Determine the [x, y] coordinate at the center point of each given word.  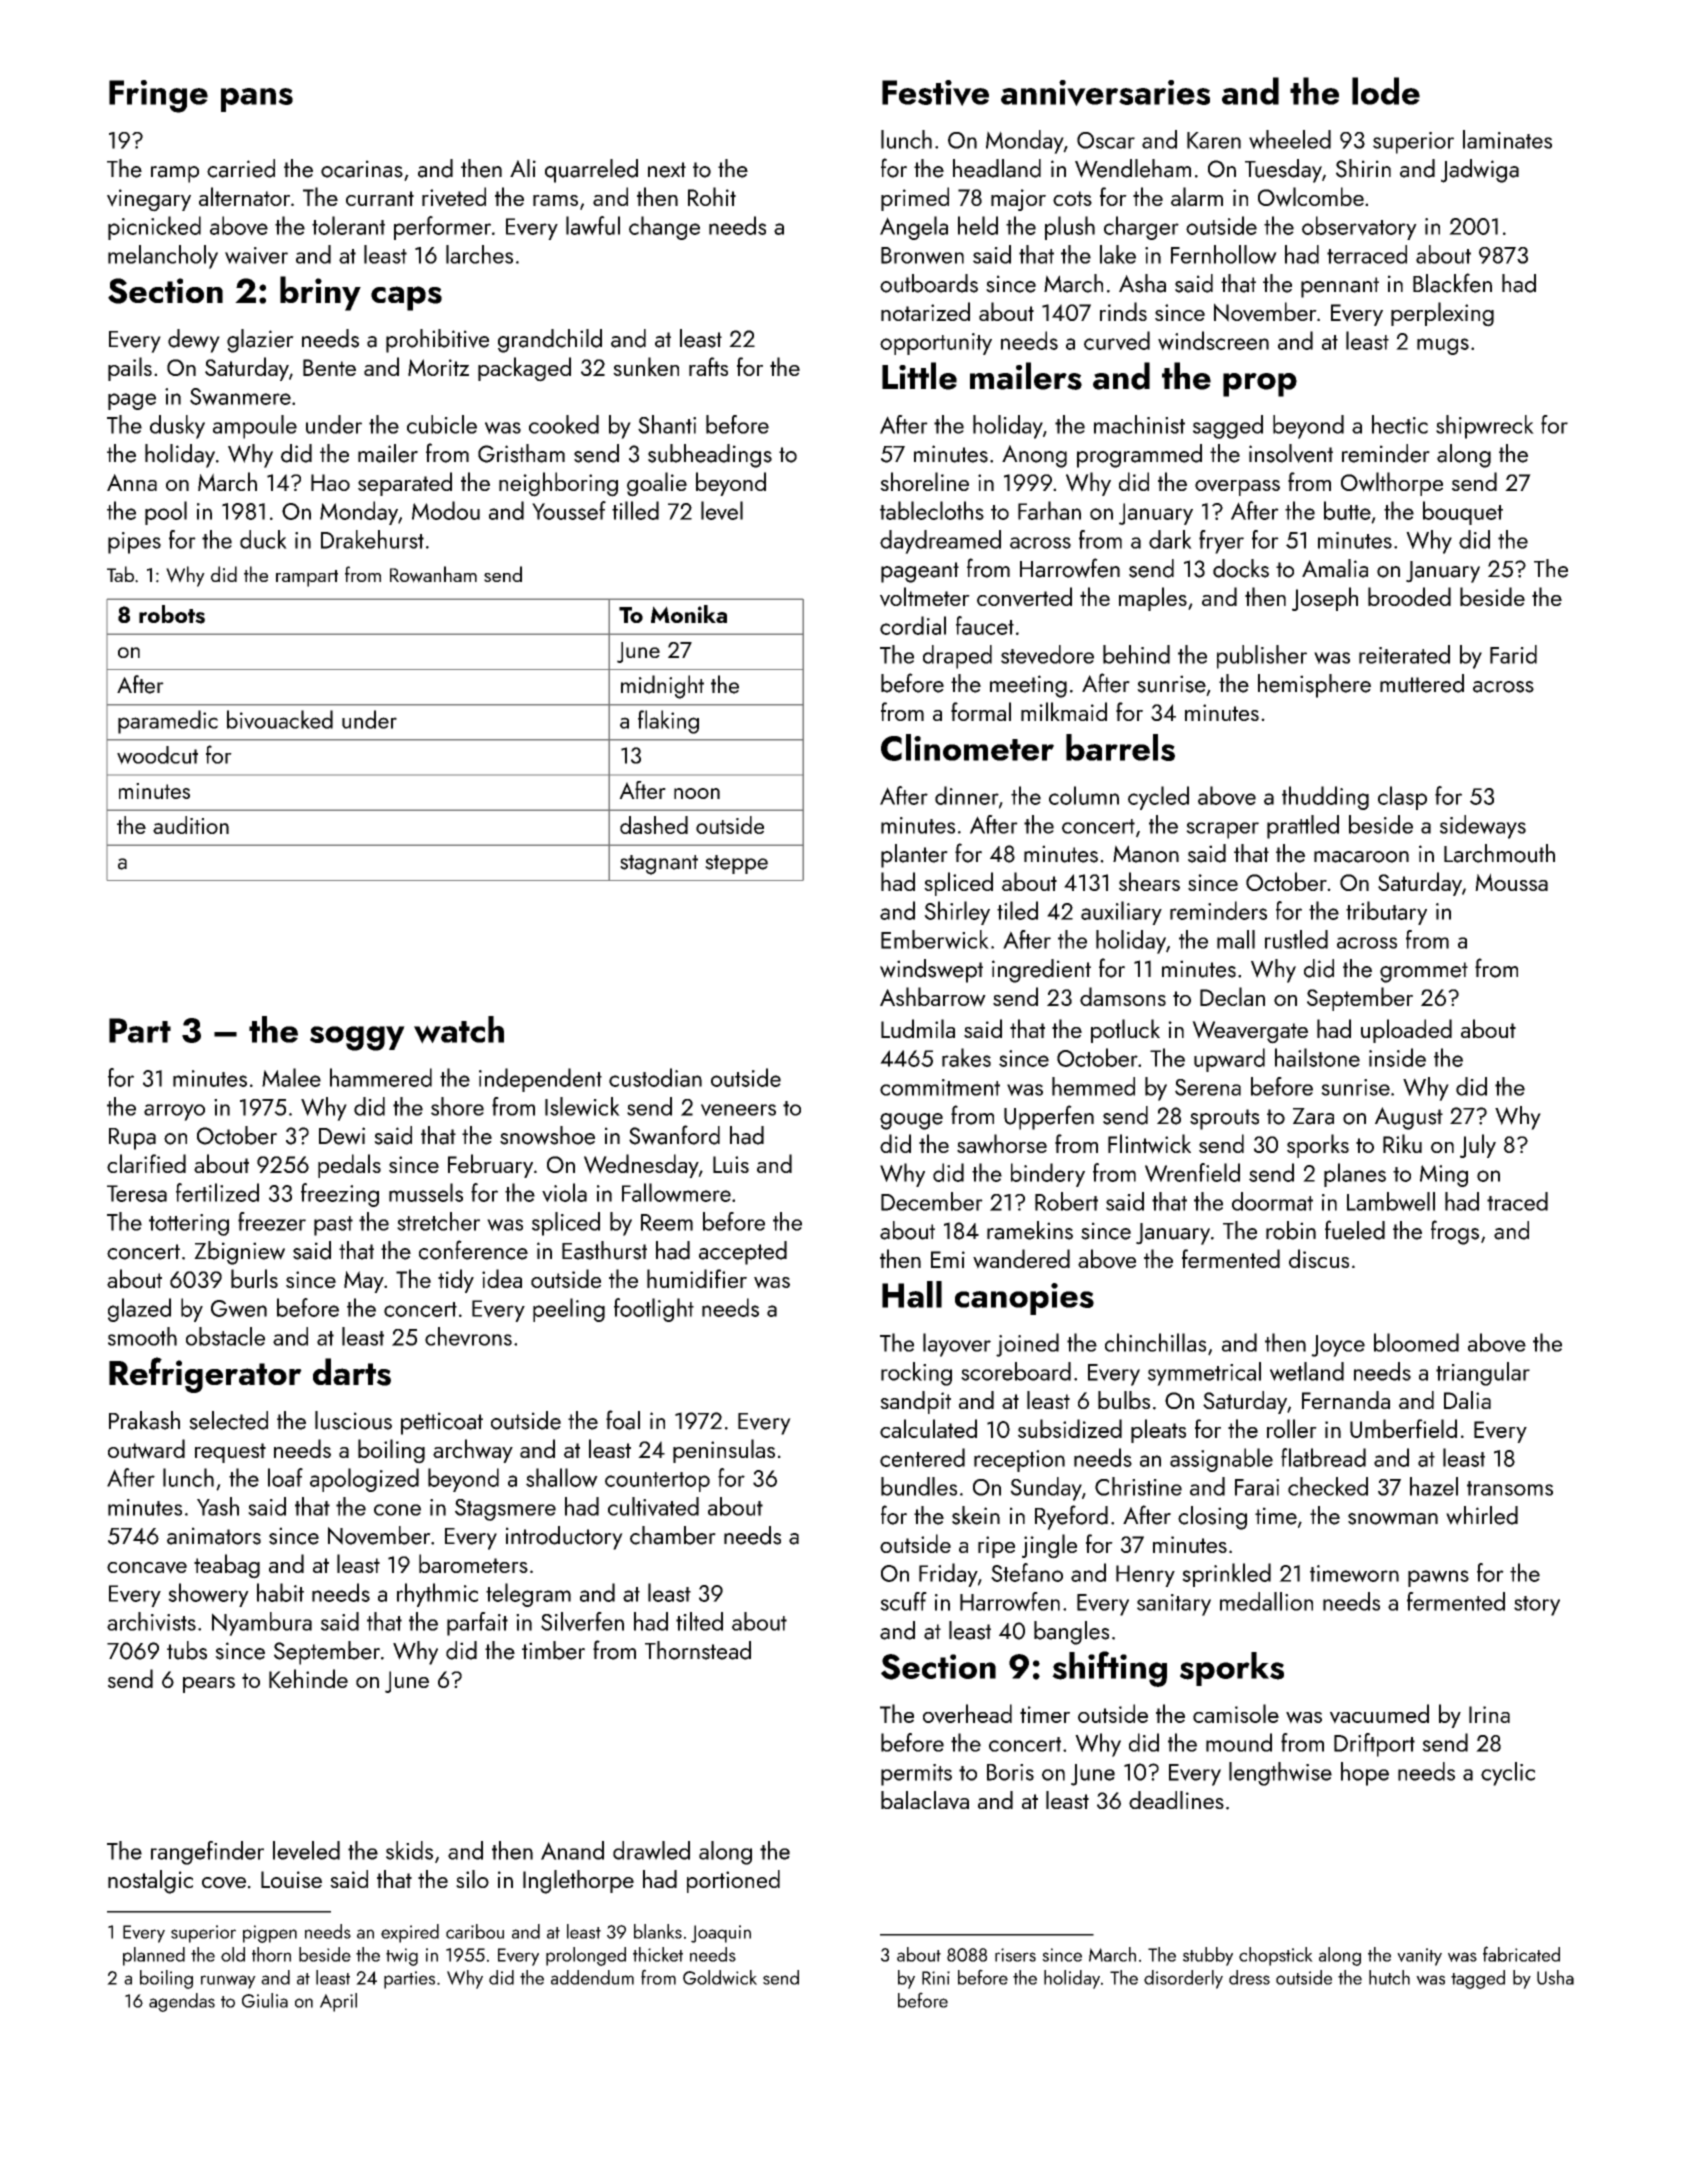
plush [1070, 228]
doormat [1272, 1201]
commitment [940, 1087]
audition [191, 825]
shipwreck [1485, 427]
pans [257, 100]
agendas [182, 2002]
